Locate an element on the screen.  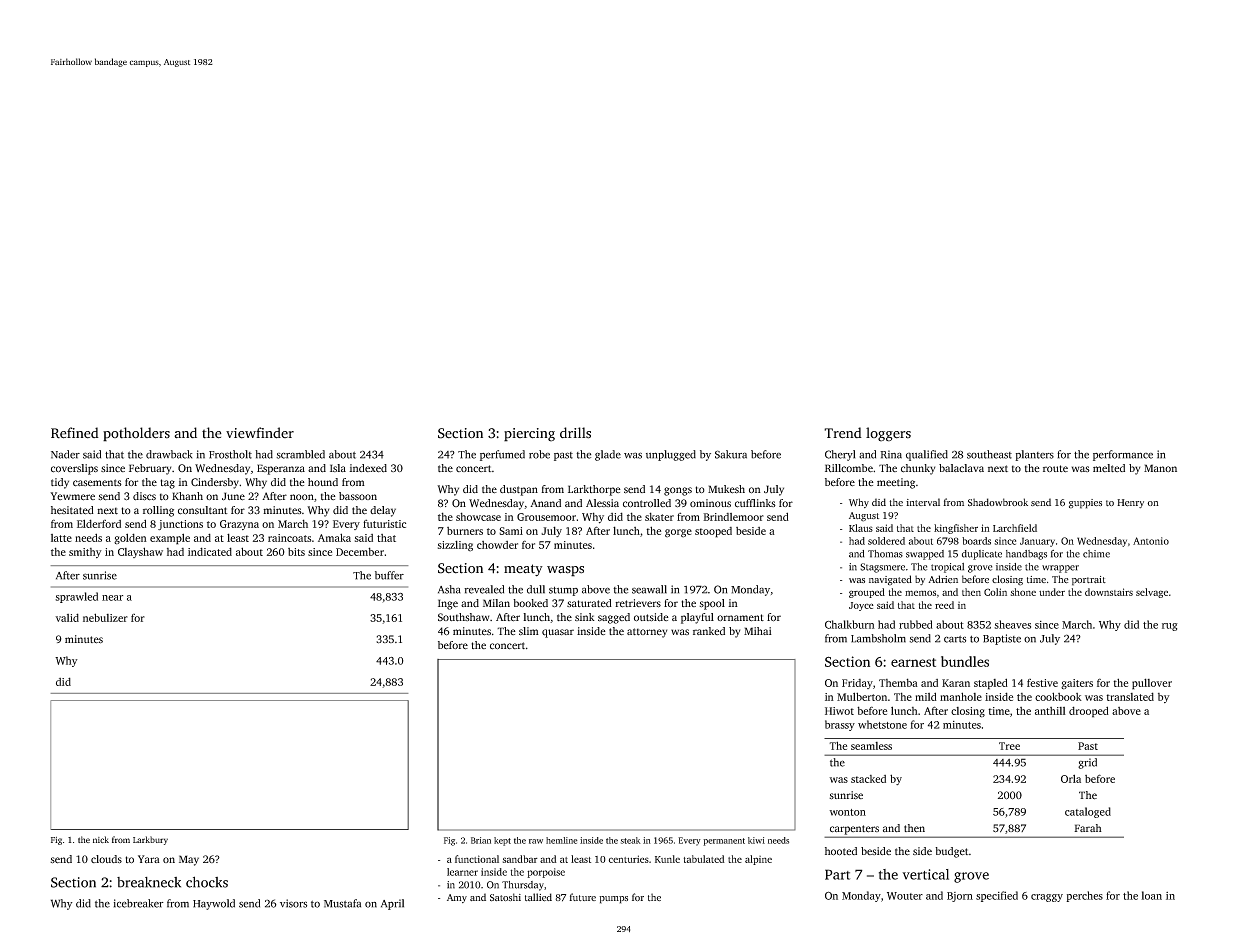
Sakura is located at coordinates (731, 454).
